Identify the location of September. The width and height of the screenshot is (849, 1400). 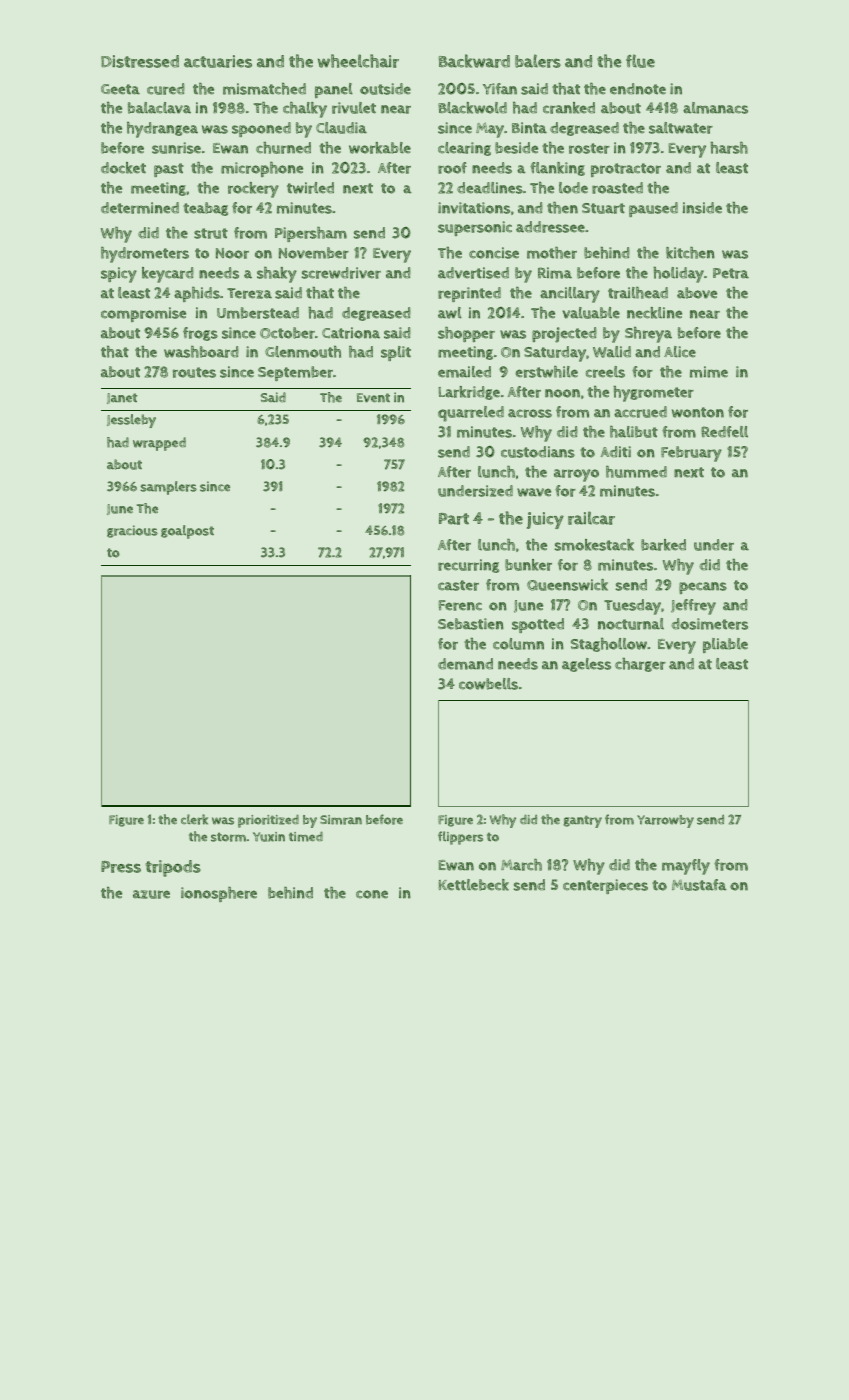
(295, 373).
